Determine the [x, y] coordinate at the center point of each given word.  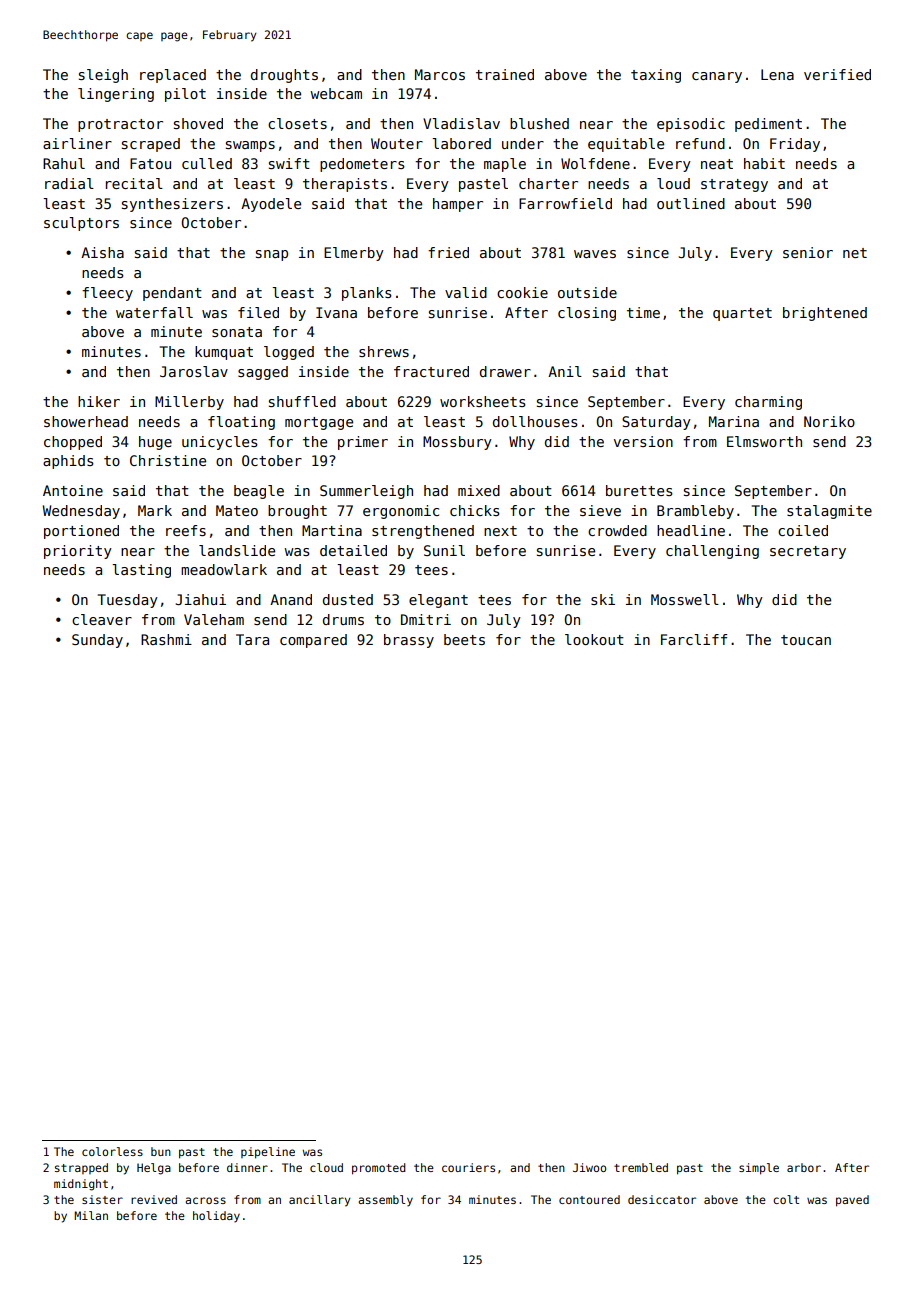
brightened [825, 314]
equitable [626, 145]
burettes [639, 490]
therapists [345, 185]
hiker [99, 401]
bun [161, 1151]
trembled [641, 1167]
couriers [468, 1167]
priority [78, 552]
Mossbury [457, 443]
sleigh [103, 76]
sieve [600, 510]
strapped [81, 1168]
